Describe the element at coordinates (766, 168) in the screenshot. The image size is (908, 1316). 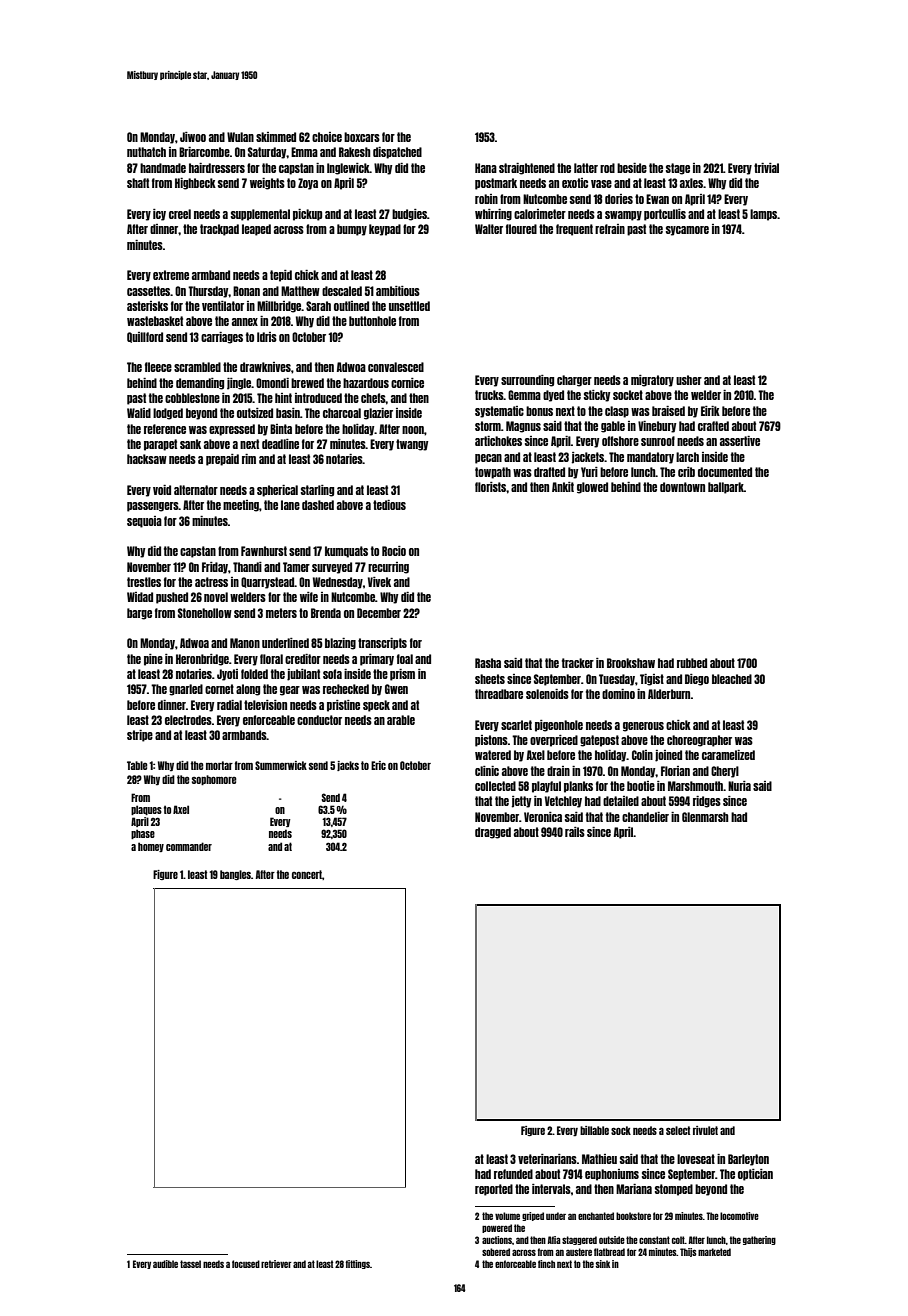
I see `trivial` at that location.
